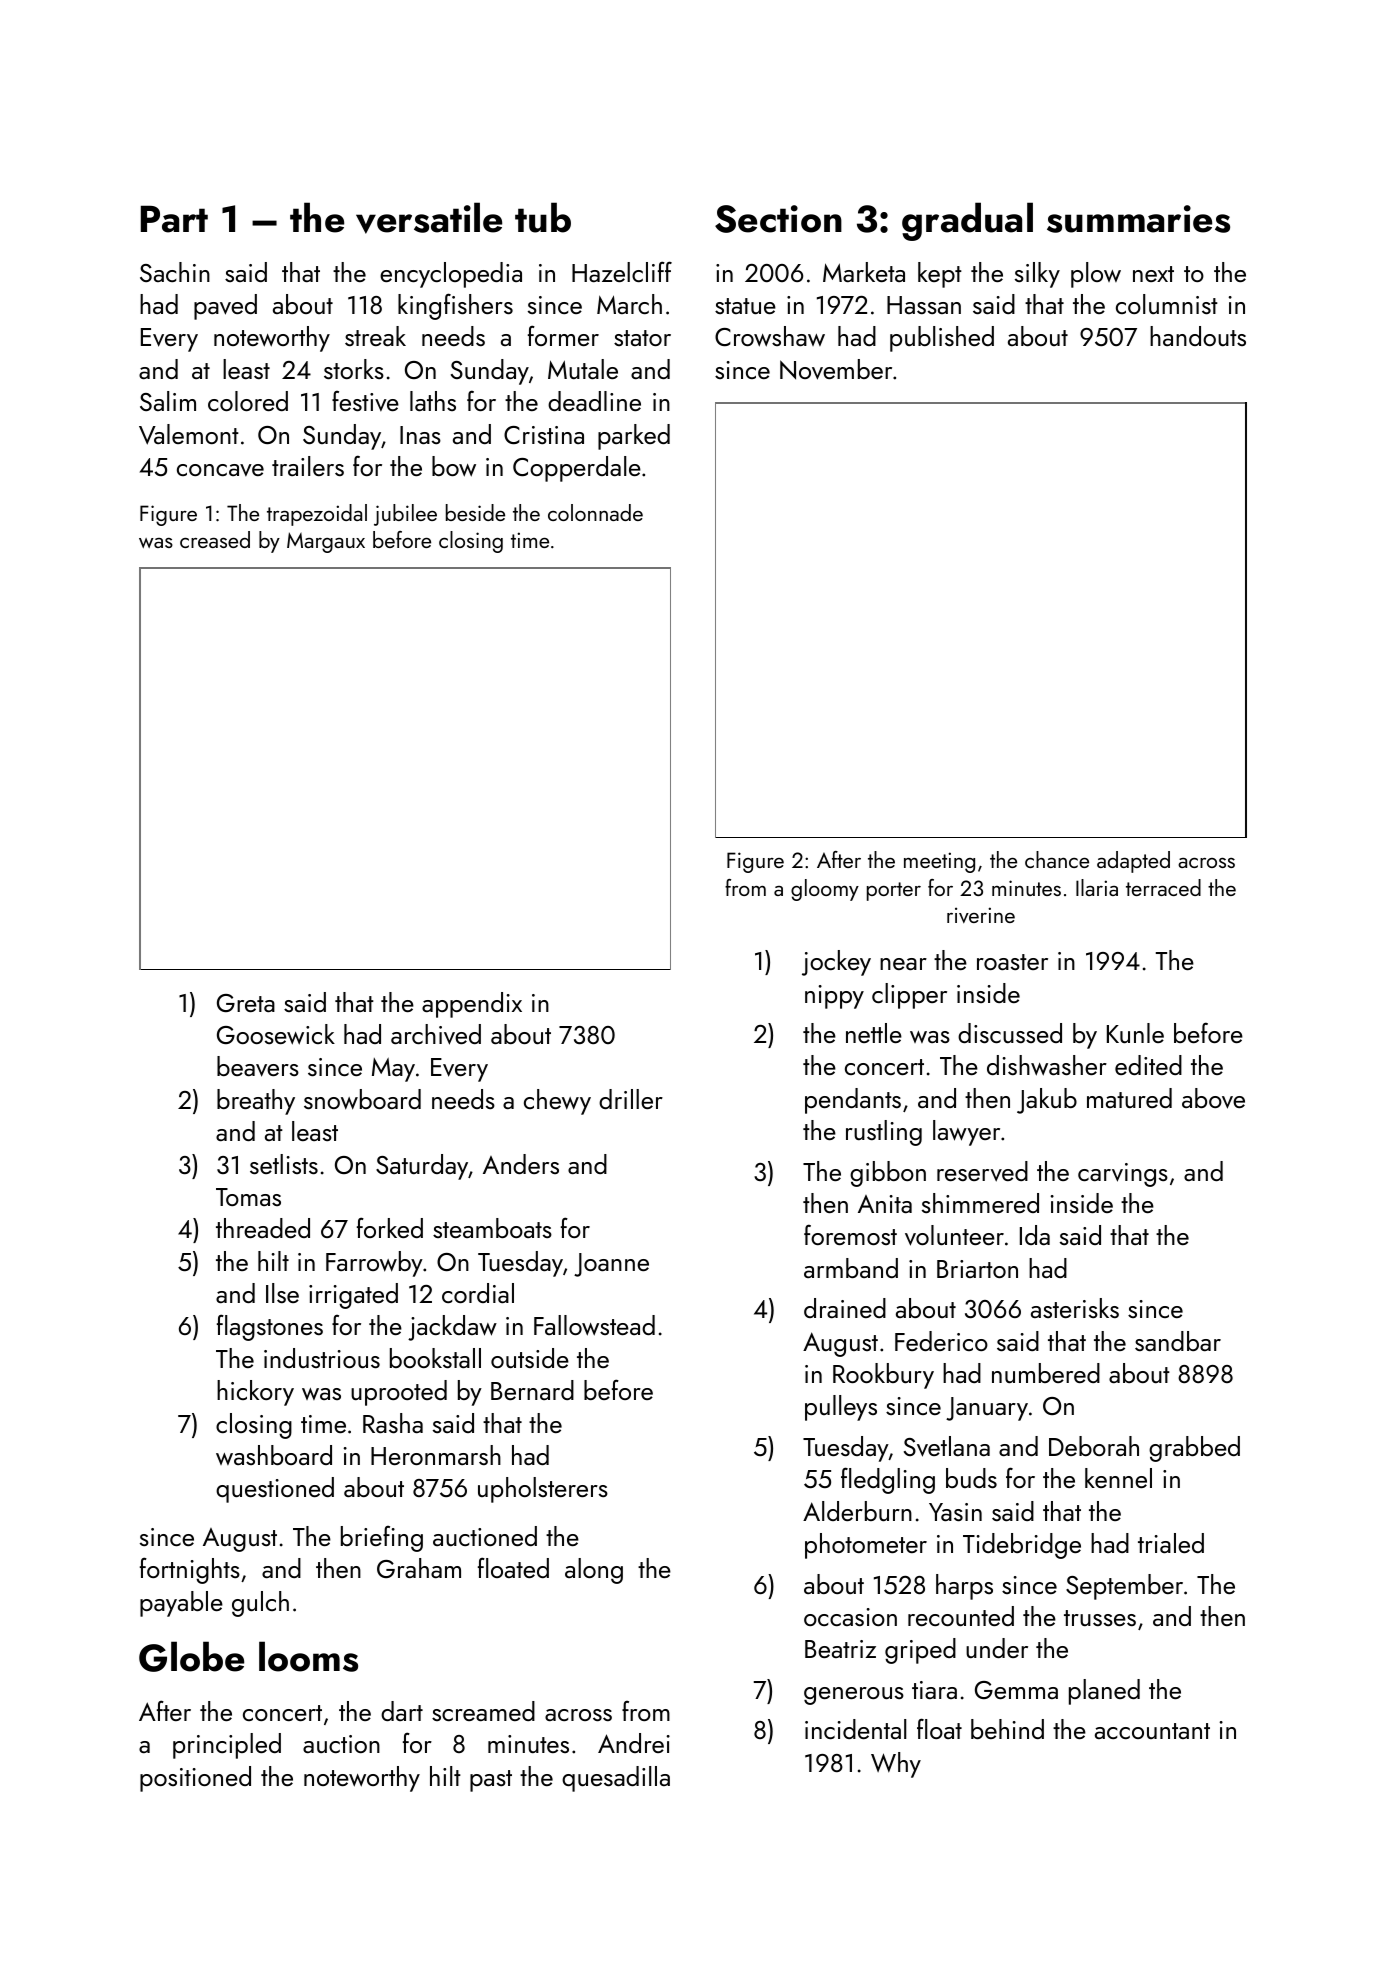 This screenshot has height=1969, width=1386. What do you see at coordinates (215, 539) in the screenshot?
I see `creased` at bounding box center [215, 539].
